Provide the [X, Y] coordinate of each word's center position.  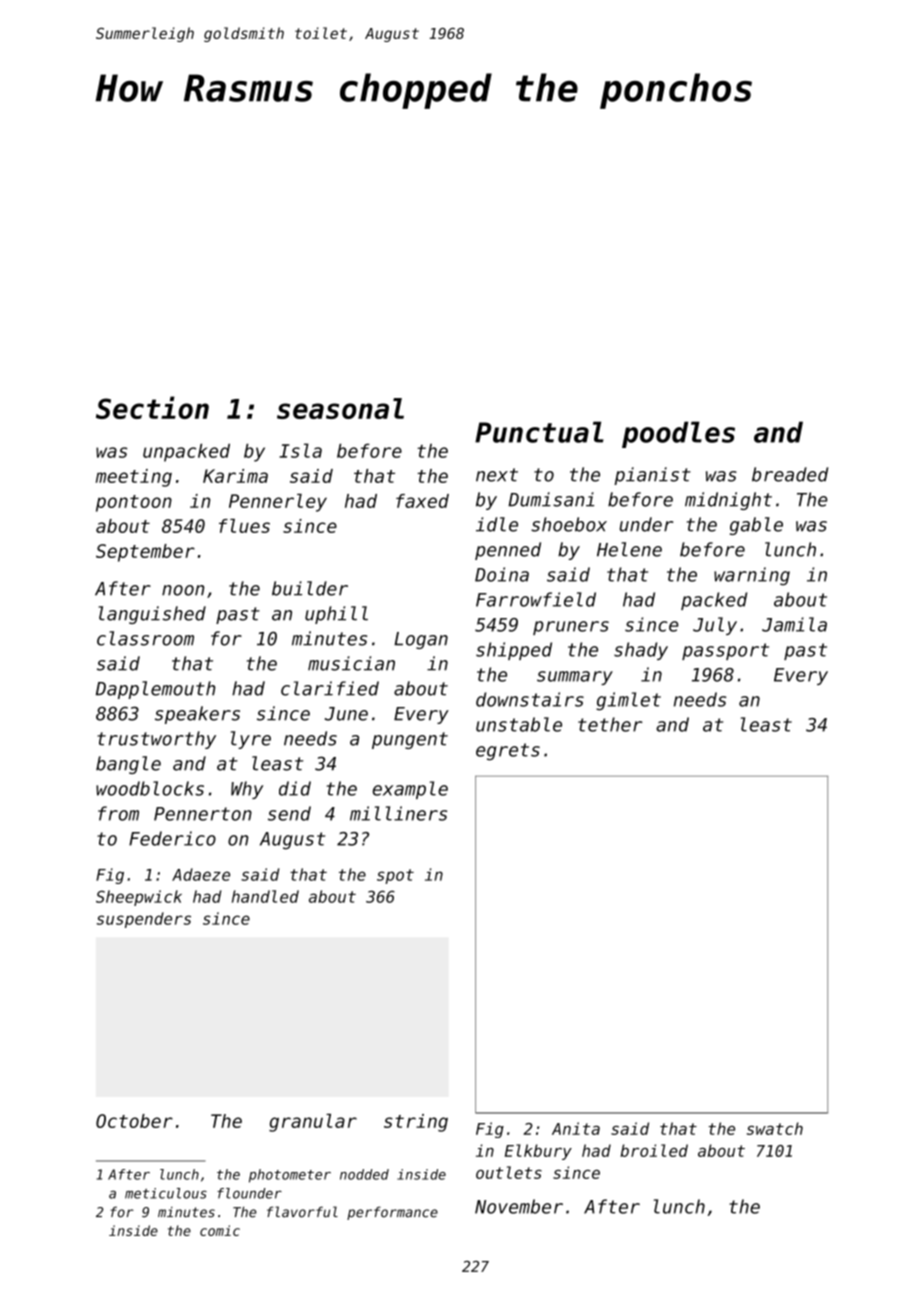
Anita [576, 1128]
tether [610, 724]
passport [725, 651]
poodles [678, 434]
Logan [421, 640]
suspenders [144, 920]
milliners [398, 813]
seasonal [340, 408]
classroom [145, 638]
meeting [134, 478]
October [134, 1121]
